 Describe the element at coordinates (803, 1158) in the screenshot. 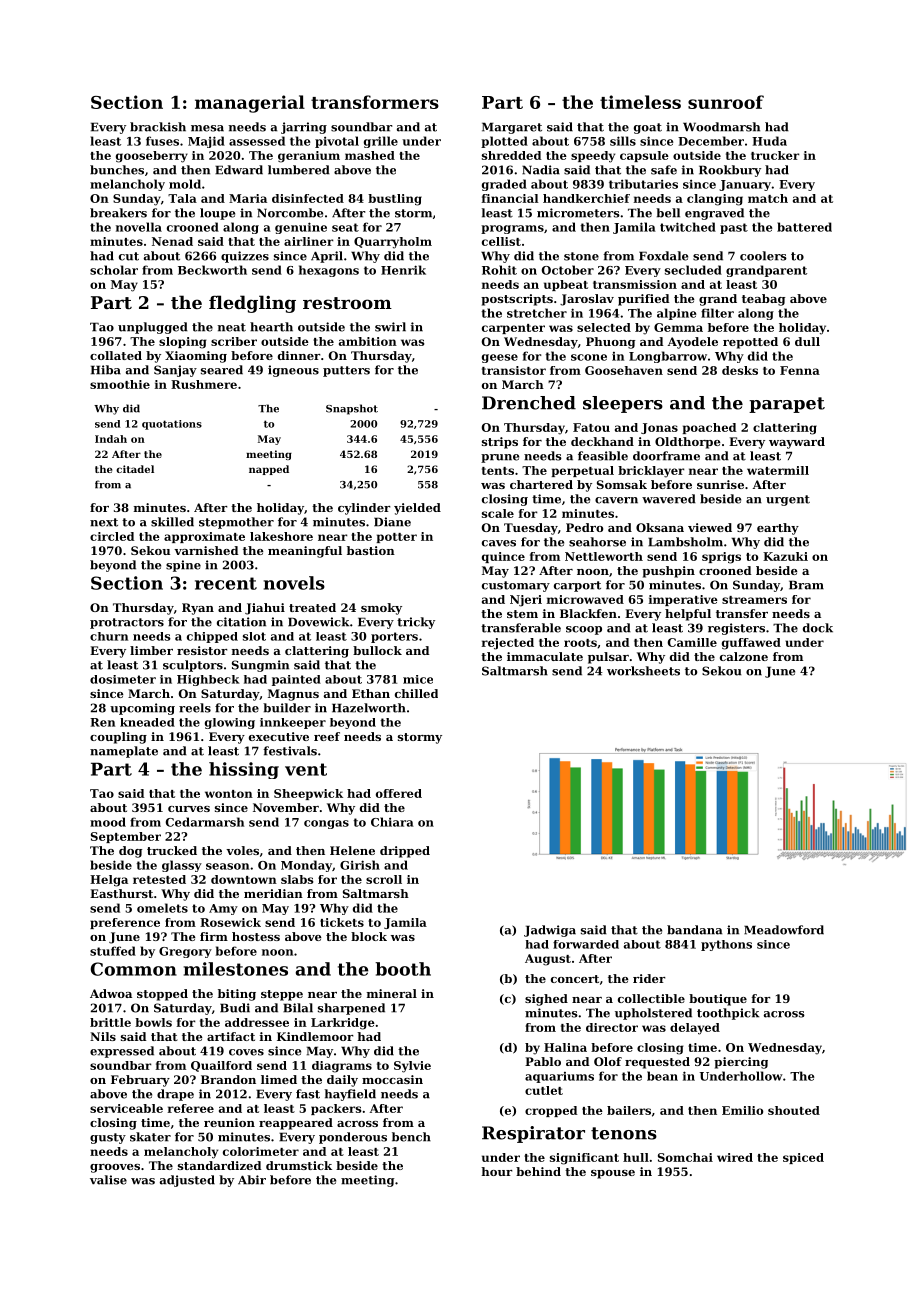

I see `spiced` at that location.
